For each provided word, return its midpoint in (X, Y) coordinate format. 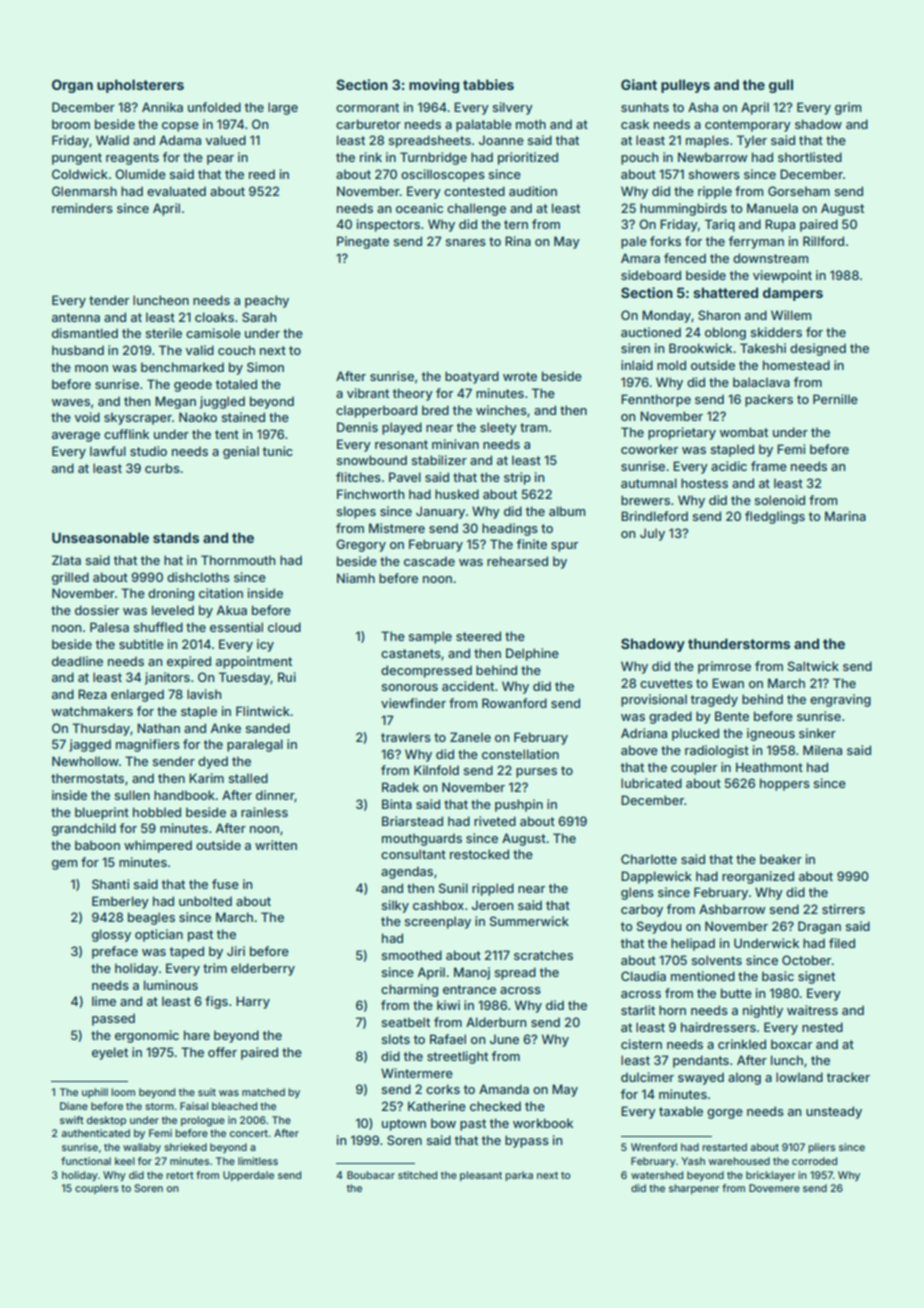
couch (236, 350)
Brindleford (654, 516)
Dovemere (774, 1188)
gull (781, 86)
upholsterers (140, 86)
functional (86, 1161)
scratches (543, 955)
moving (434, 86)
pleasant (481, 1176)
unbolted (205, 901)
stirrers (843, 909)
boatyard (472, 377)
